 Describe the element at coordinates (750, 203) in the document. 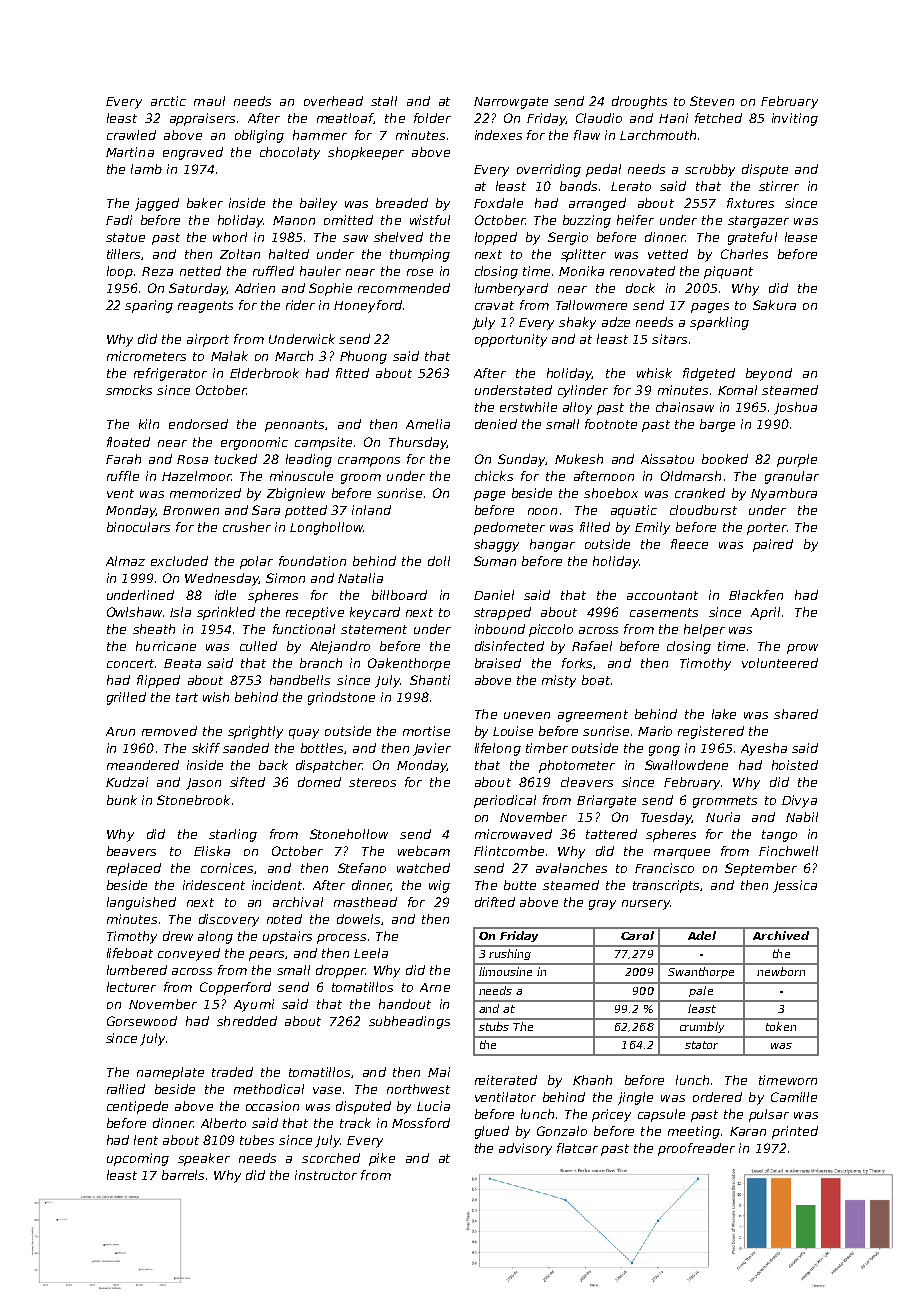

I see `fixtures` at that location.
